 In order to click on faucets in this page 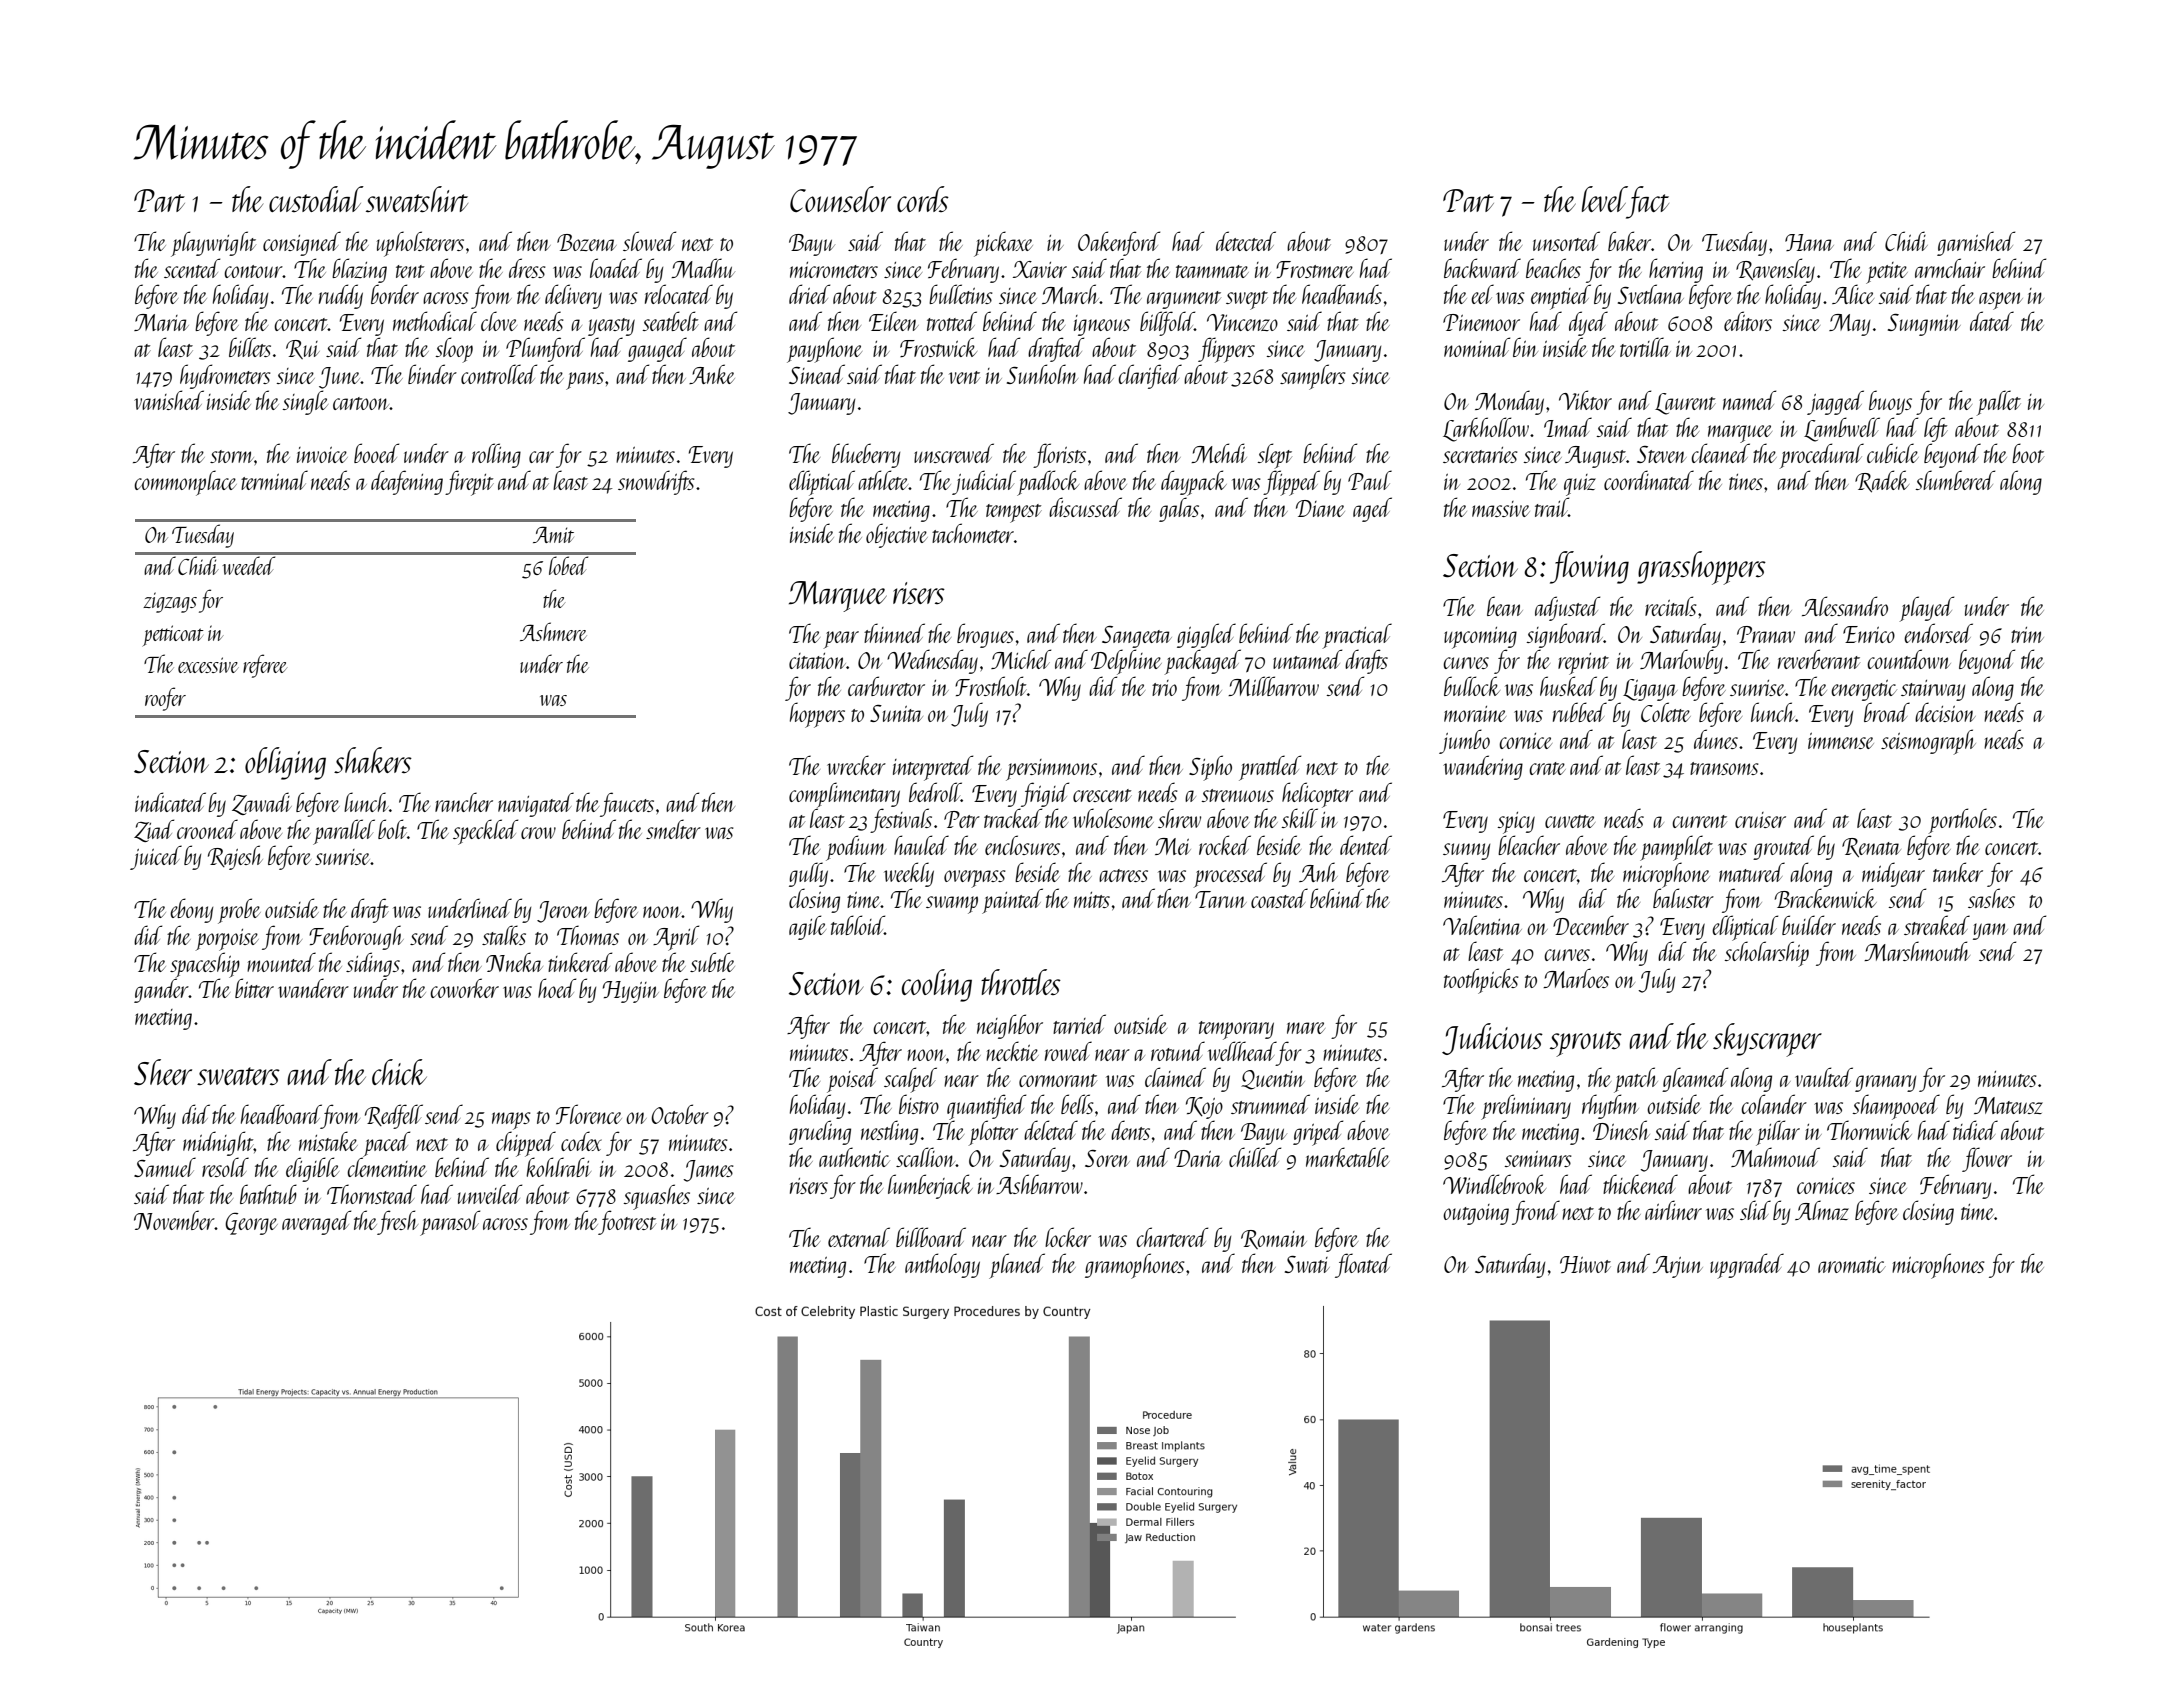, I will do `click(627, 804)`.
